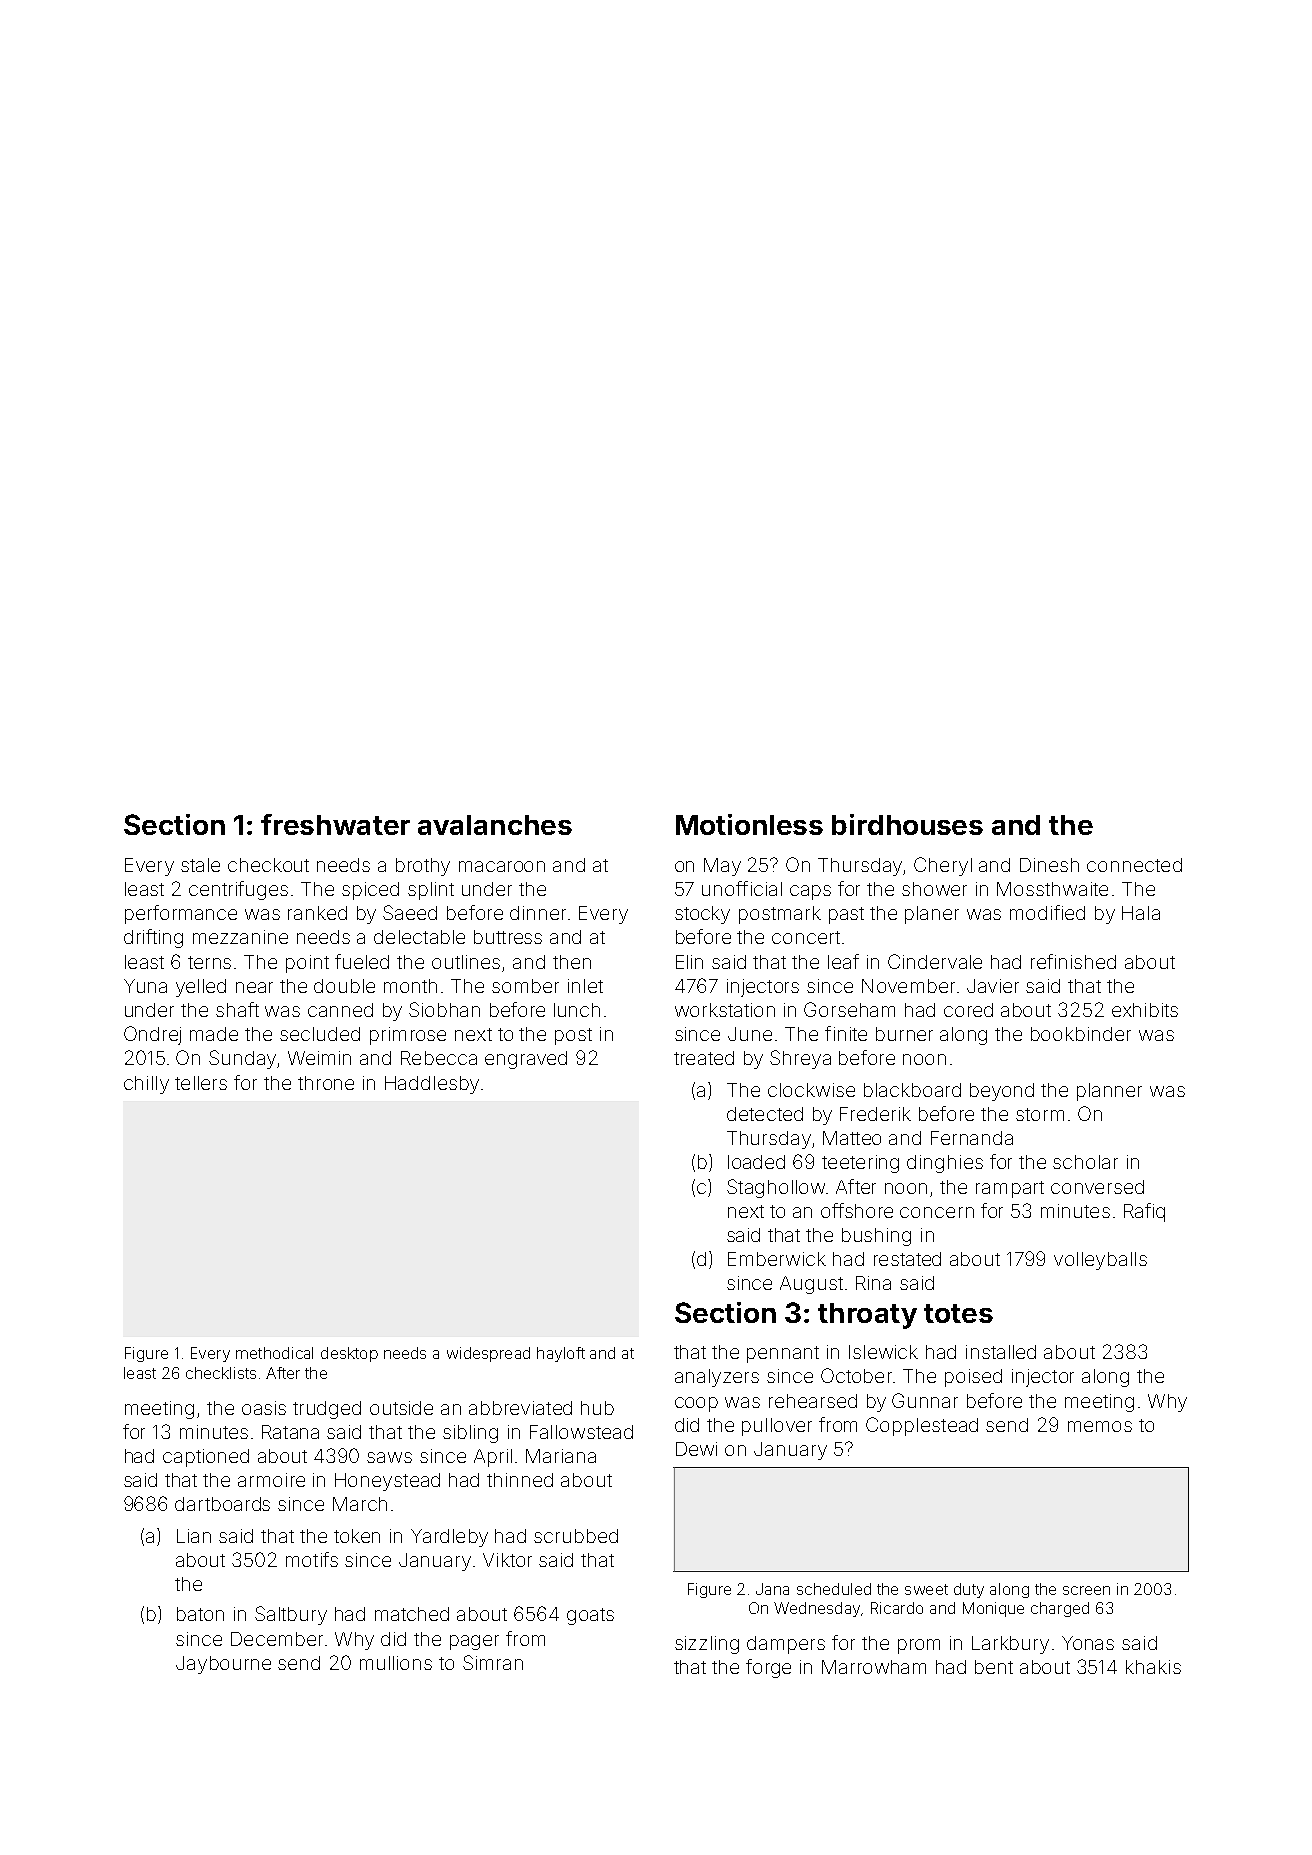  What do you see at coordinates (749, 824) in the page?
I see `Motionless` at bounding box center [749, 824].
